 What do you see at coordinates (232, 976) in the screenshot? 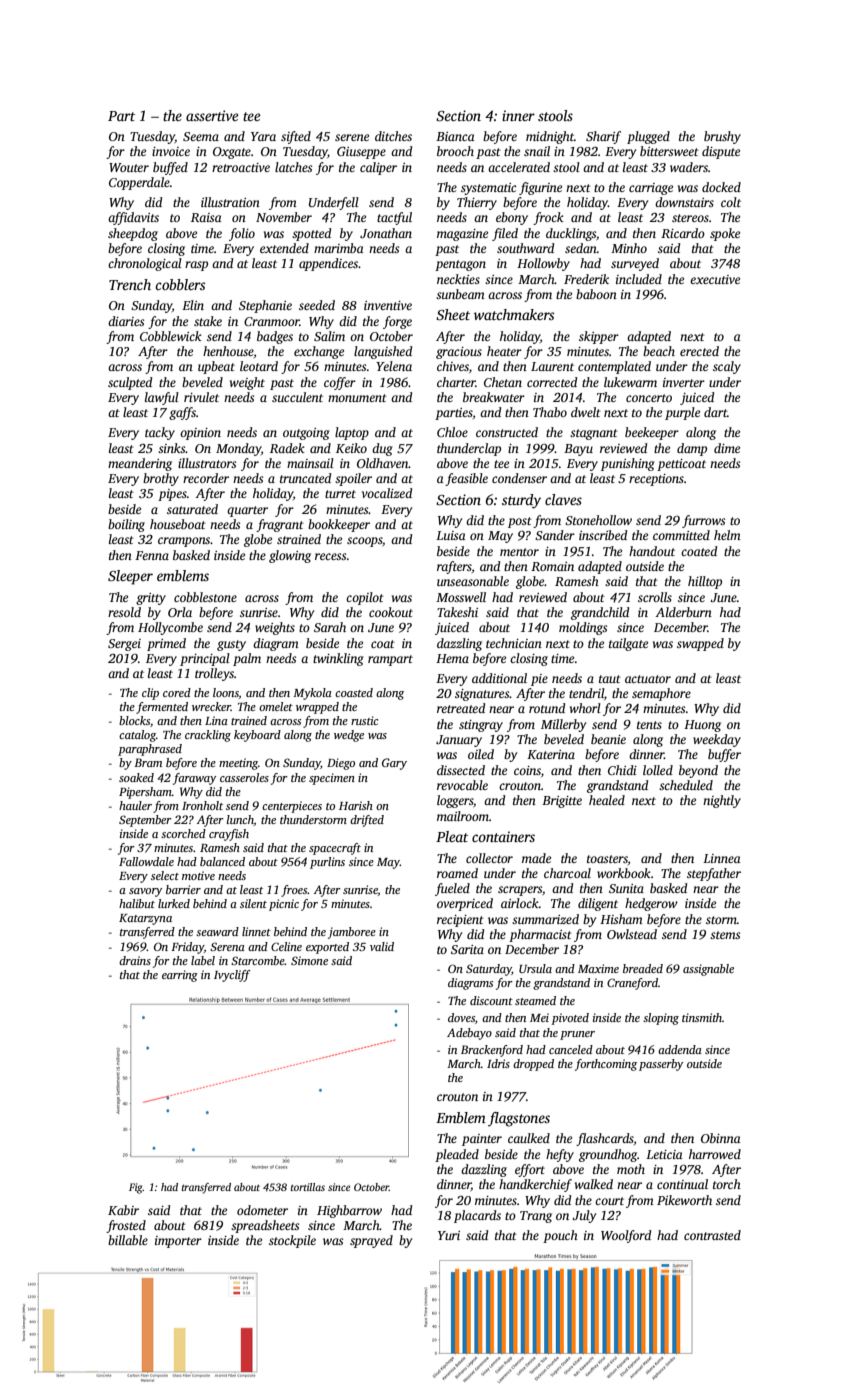
I see `Ivycliff` at bounding box center [232, 976].
